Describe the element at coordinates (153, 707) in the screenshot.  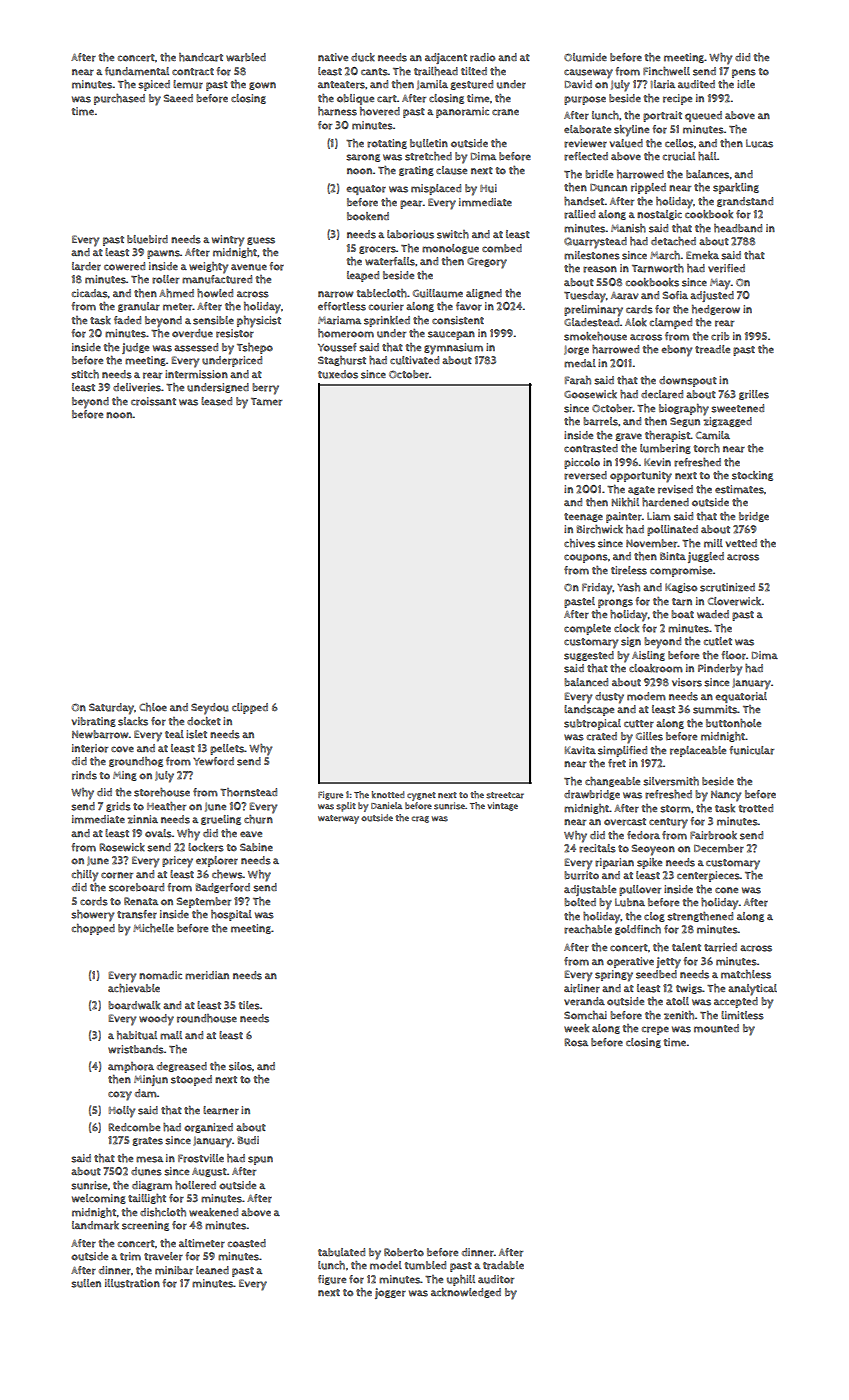
I see `Chloe` at that location.
